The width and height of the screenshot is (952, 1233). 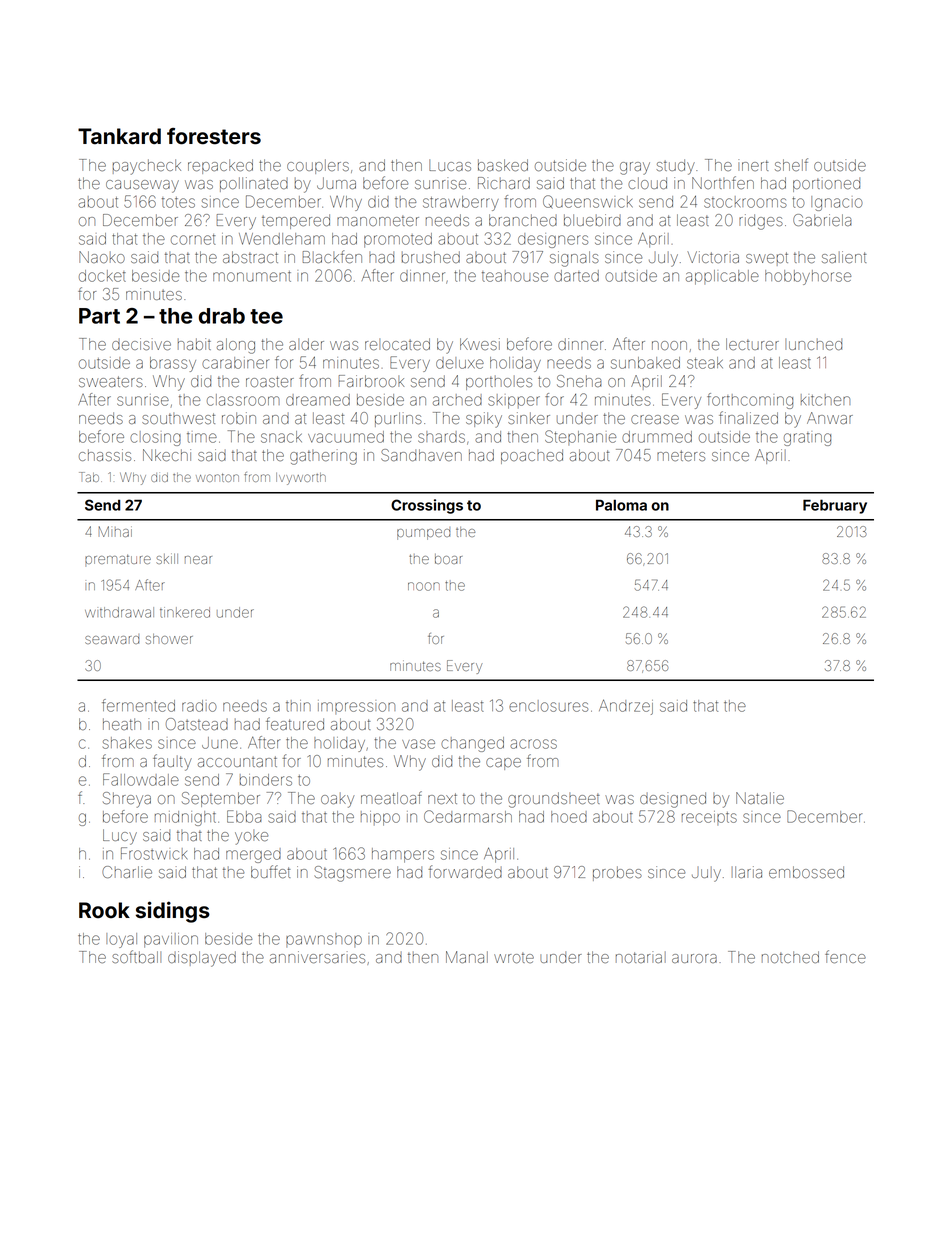 I want to click on hobbyhorse, so click(x=808, y=277).
